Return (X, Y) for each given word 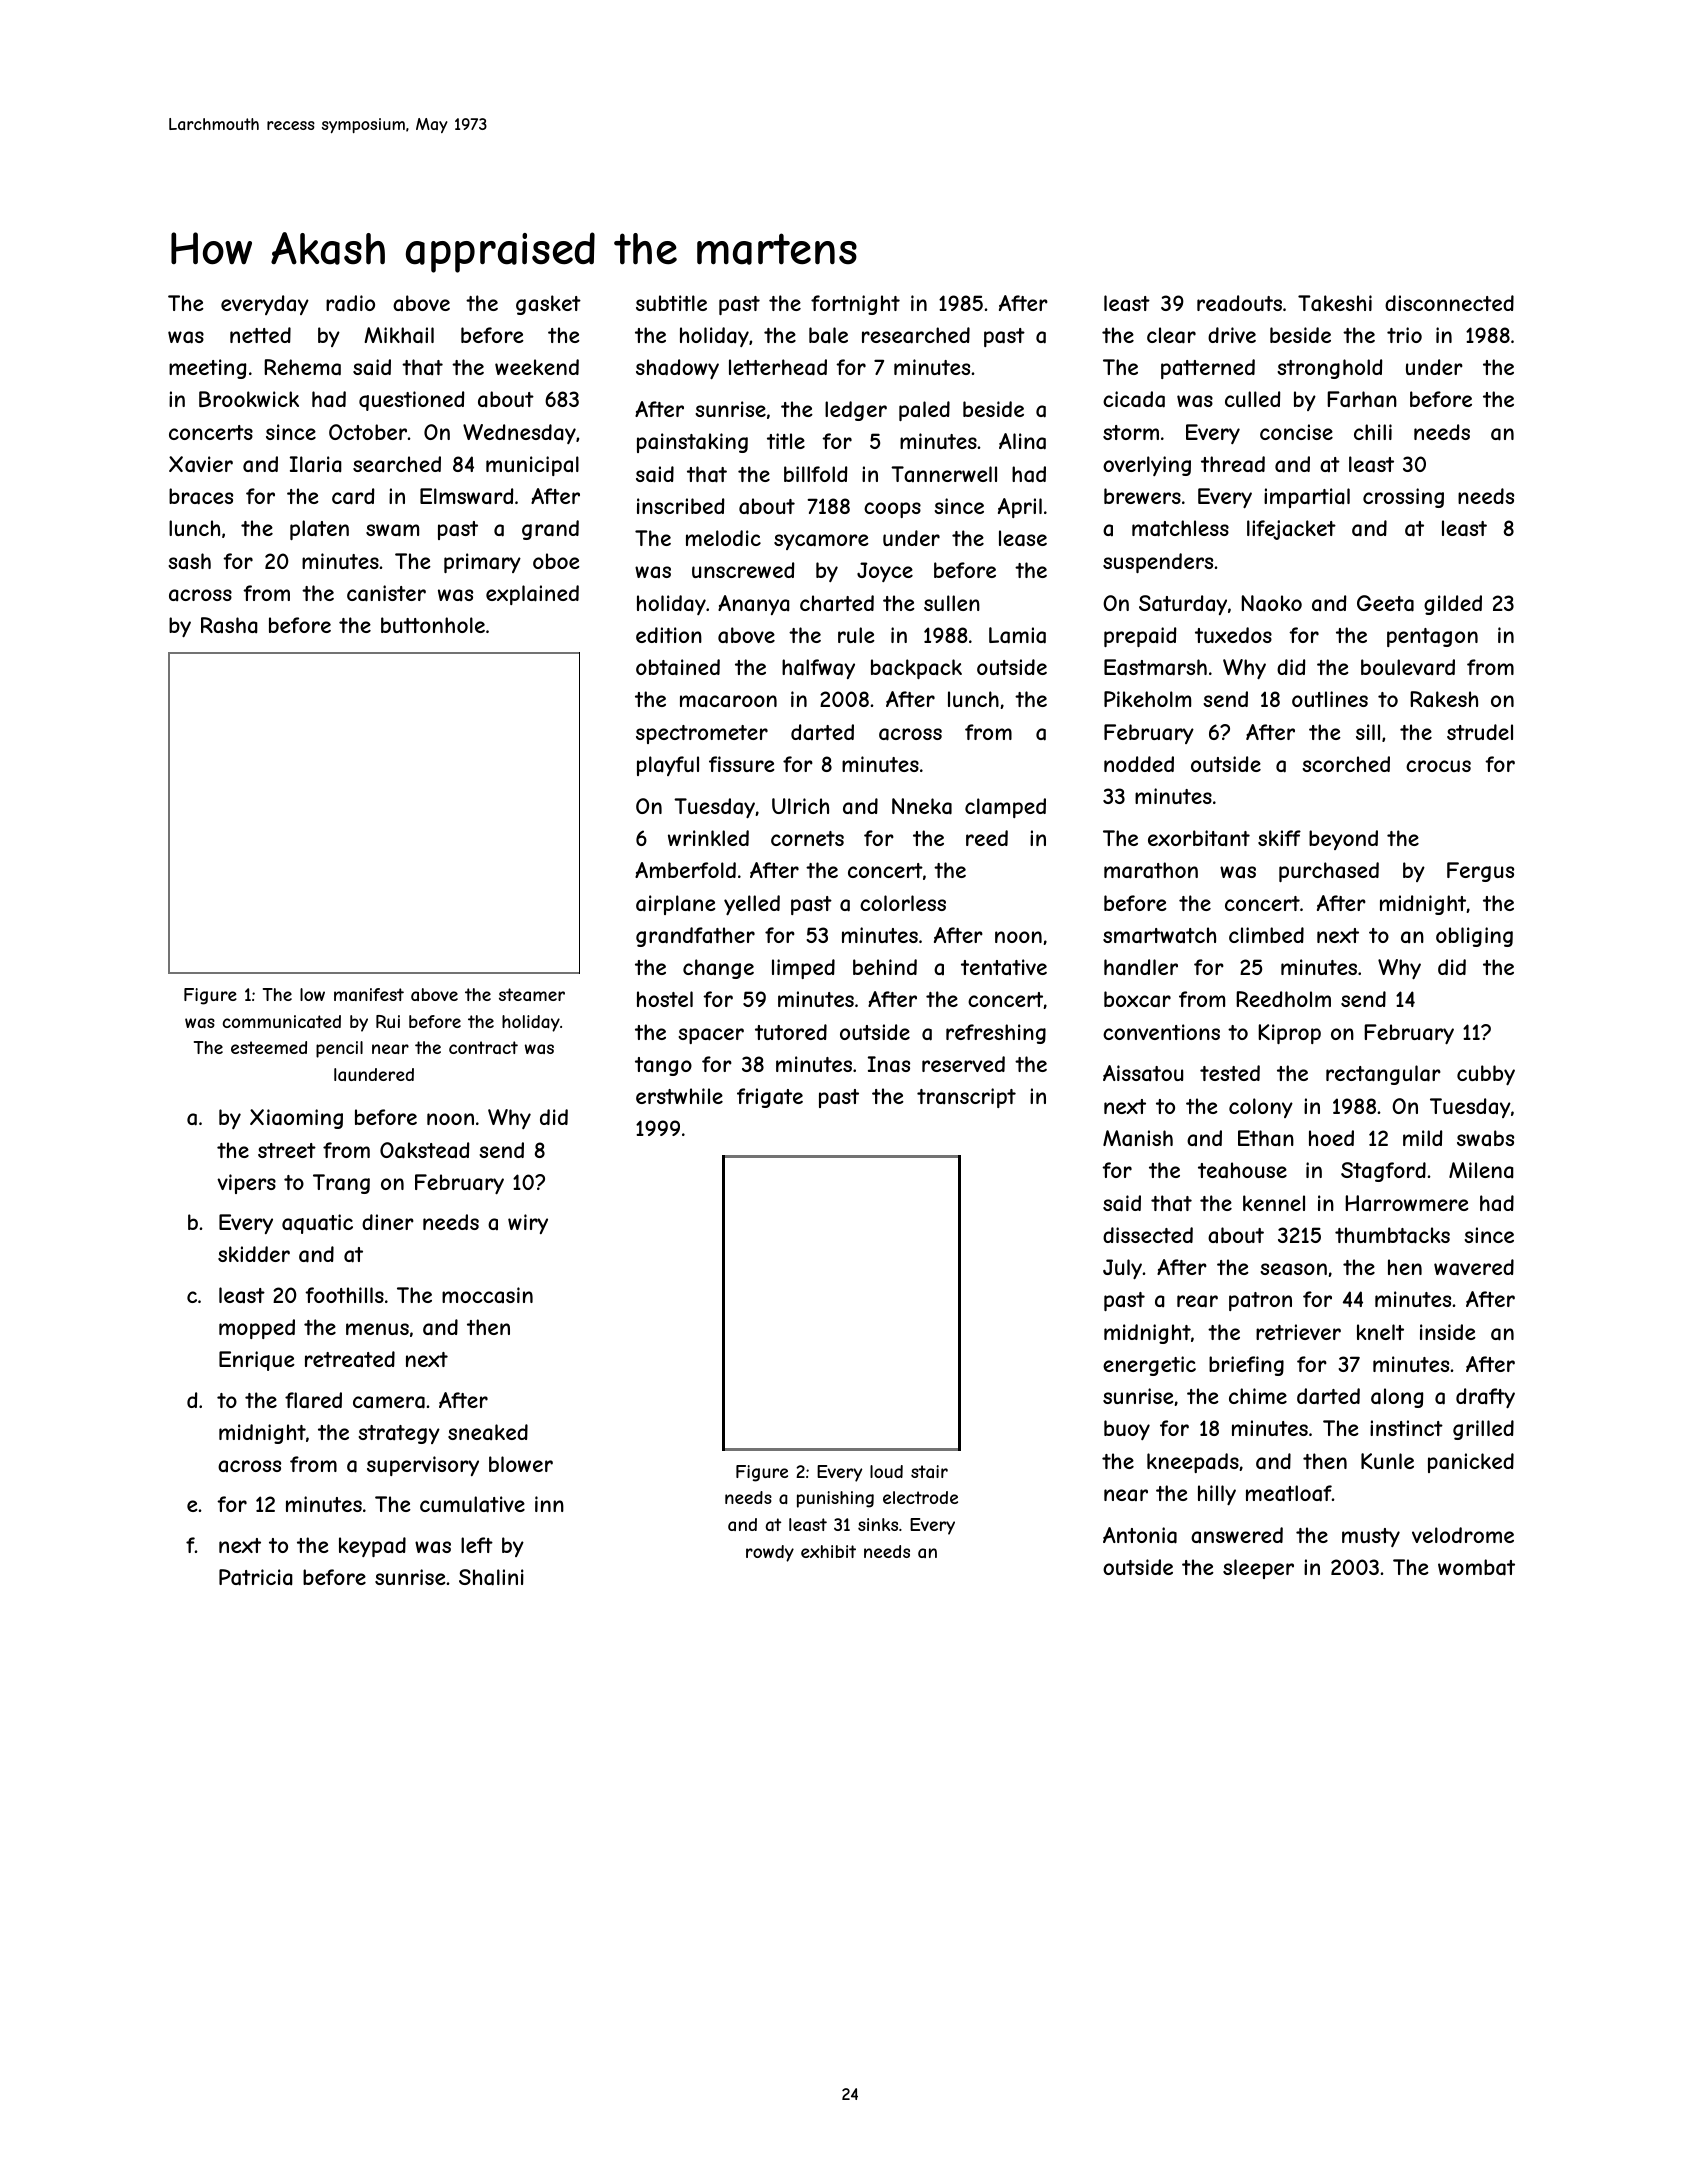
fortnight (855, 305)
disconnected (1449, 303)
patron (1260, 1301)
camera (389, 1402)
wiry (528, 1224)
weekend (537, 367)
